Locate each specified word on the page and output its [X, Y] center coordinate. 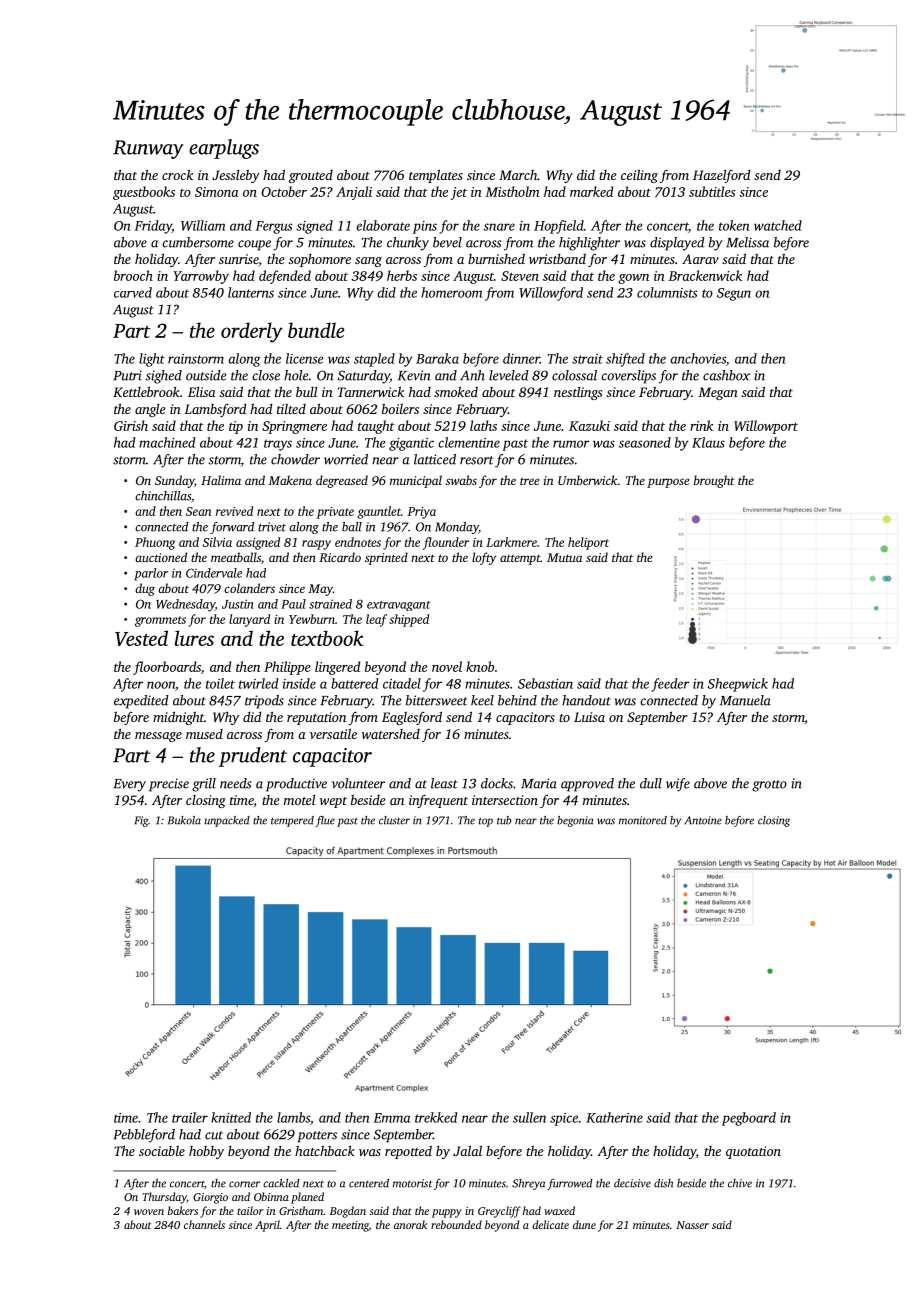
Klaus [708, 442]
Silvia [217, 542]
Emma [392, 1118]
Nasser [692, 1225]
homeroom [451, 292]
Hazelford [721, 176]
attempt [520, 559]
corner [244, 1184]
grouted [311, 176]
